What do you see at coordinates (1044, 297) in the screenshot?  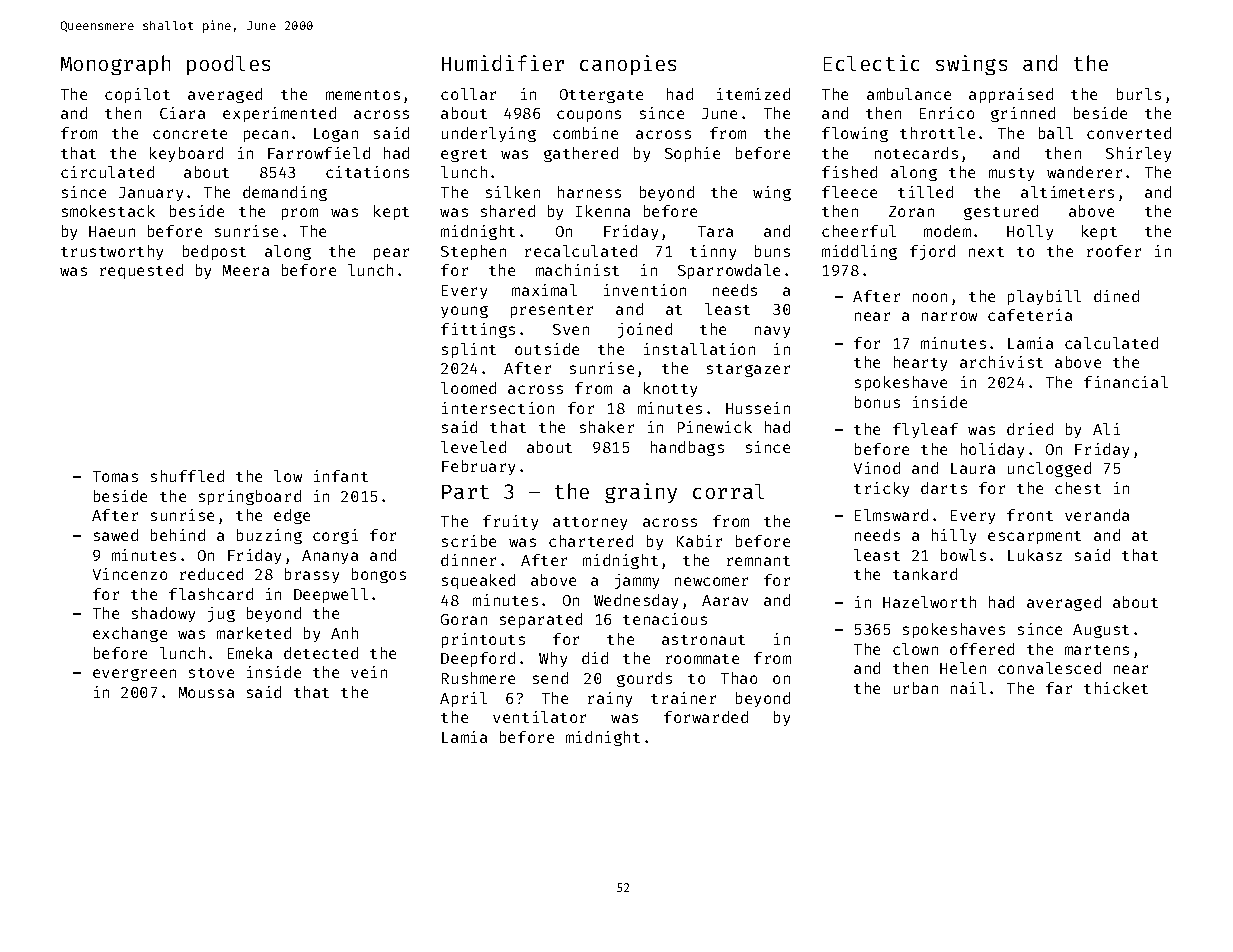 I see `playbill` at bounding box center [1044, 297].
